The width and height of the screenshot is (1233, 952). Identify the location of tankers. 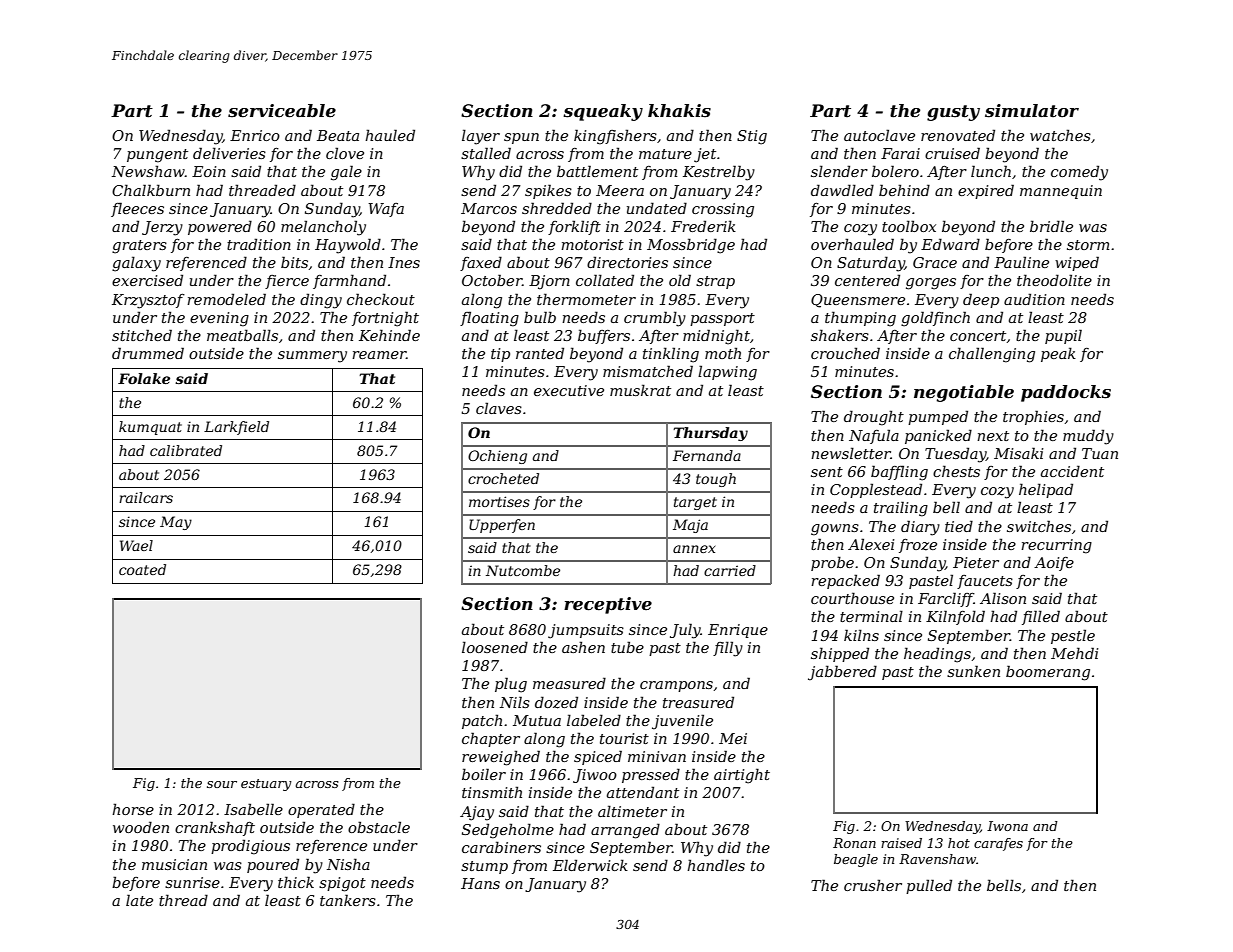
(348, 900).
